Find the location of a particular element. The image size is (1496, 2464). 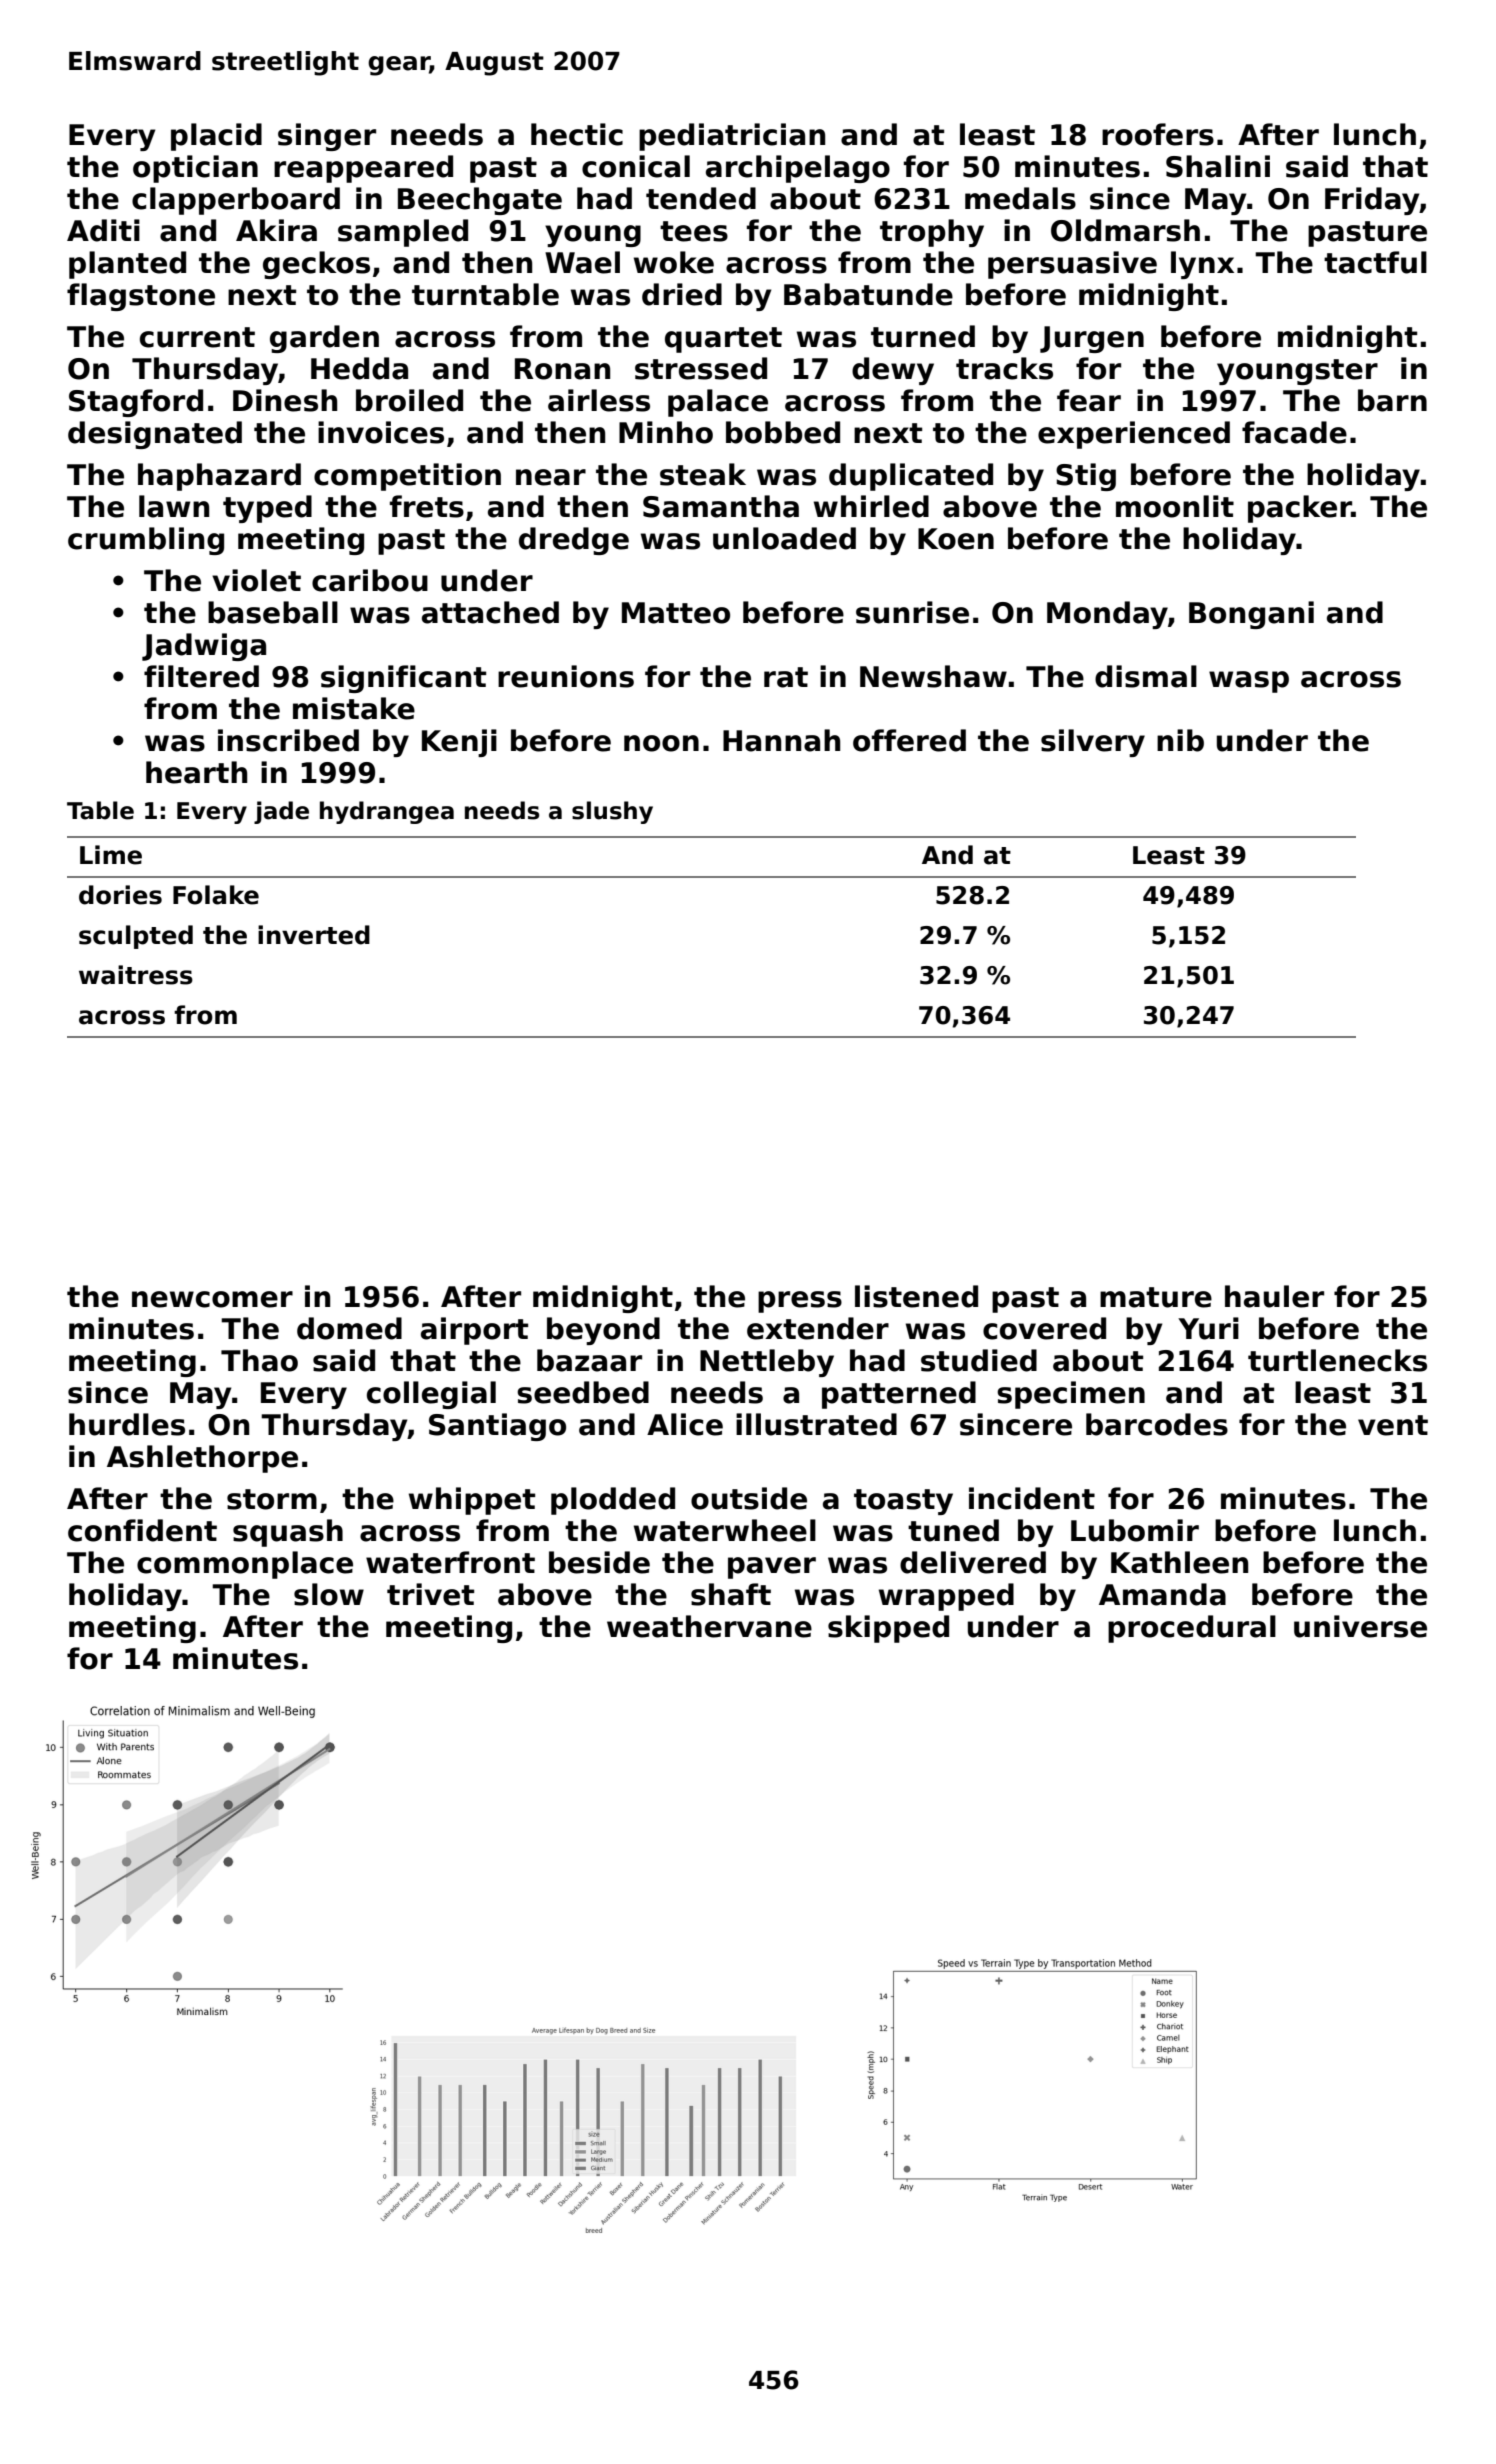

mature is located at coordinates (1156, 1297).
